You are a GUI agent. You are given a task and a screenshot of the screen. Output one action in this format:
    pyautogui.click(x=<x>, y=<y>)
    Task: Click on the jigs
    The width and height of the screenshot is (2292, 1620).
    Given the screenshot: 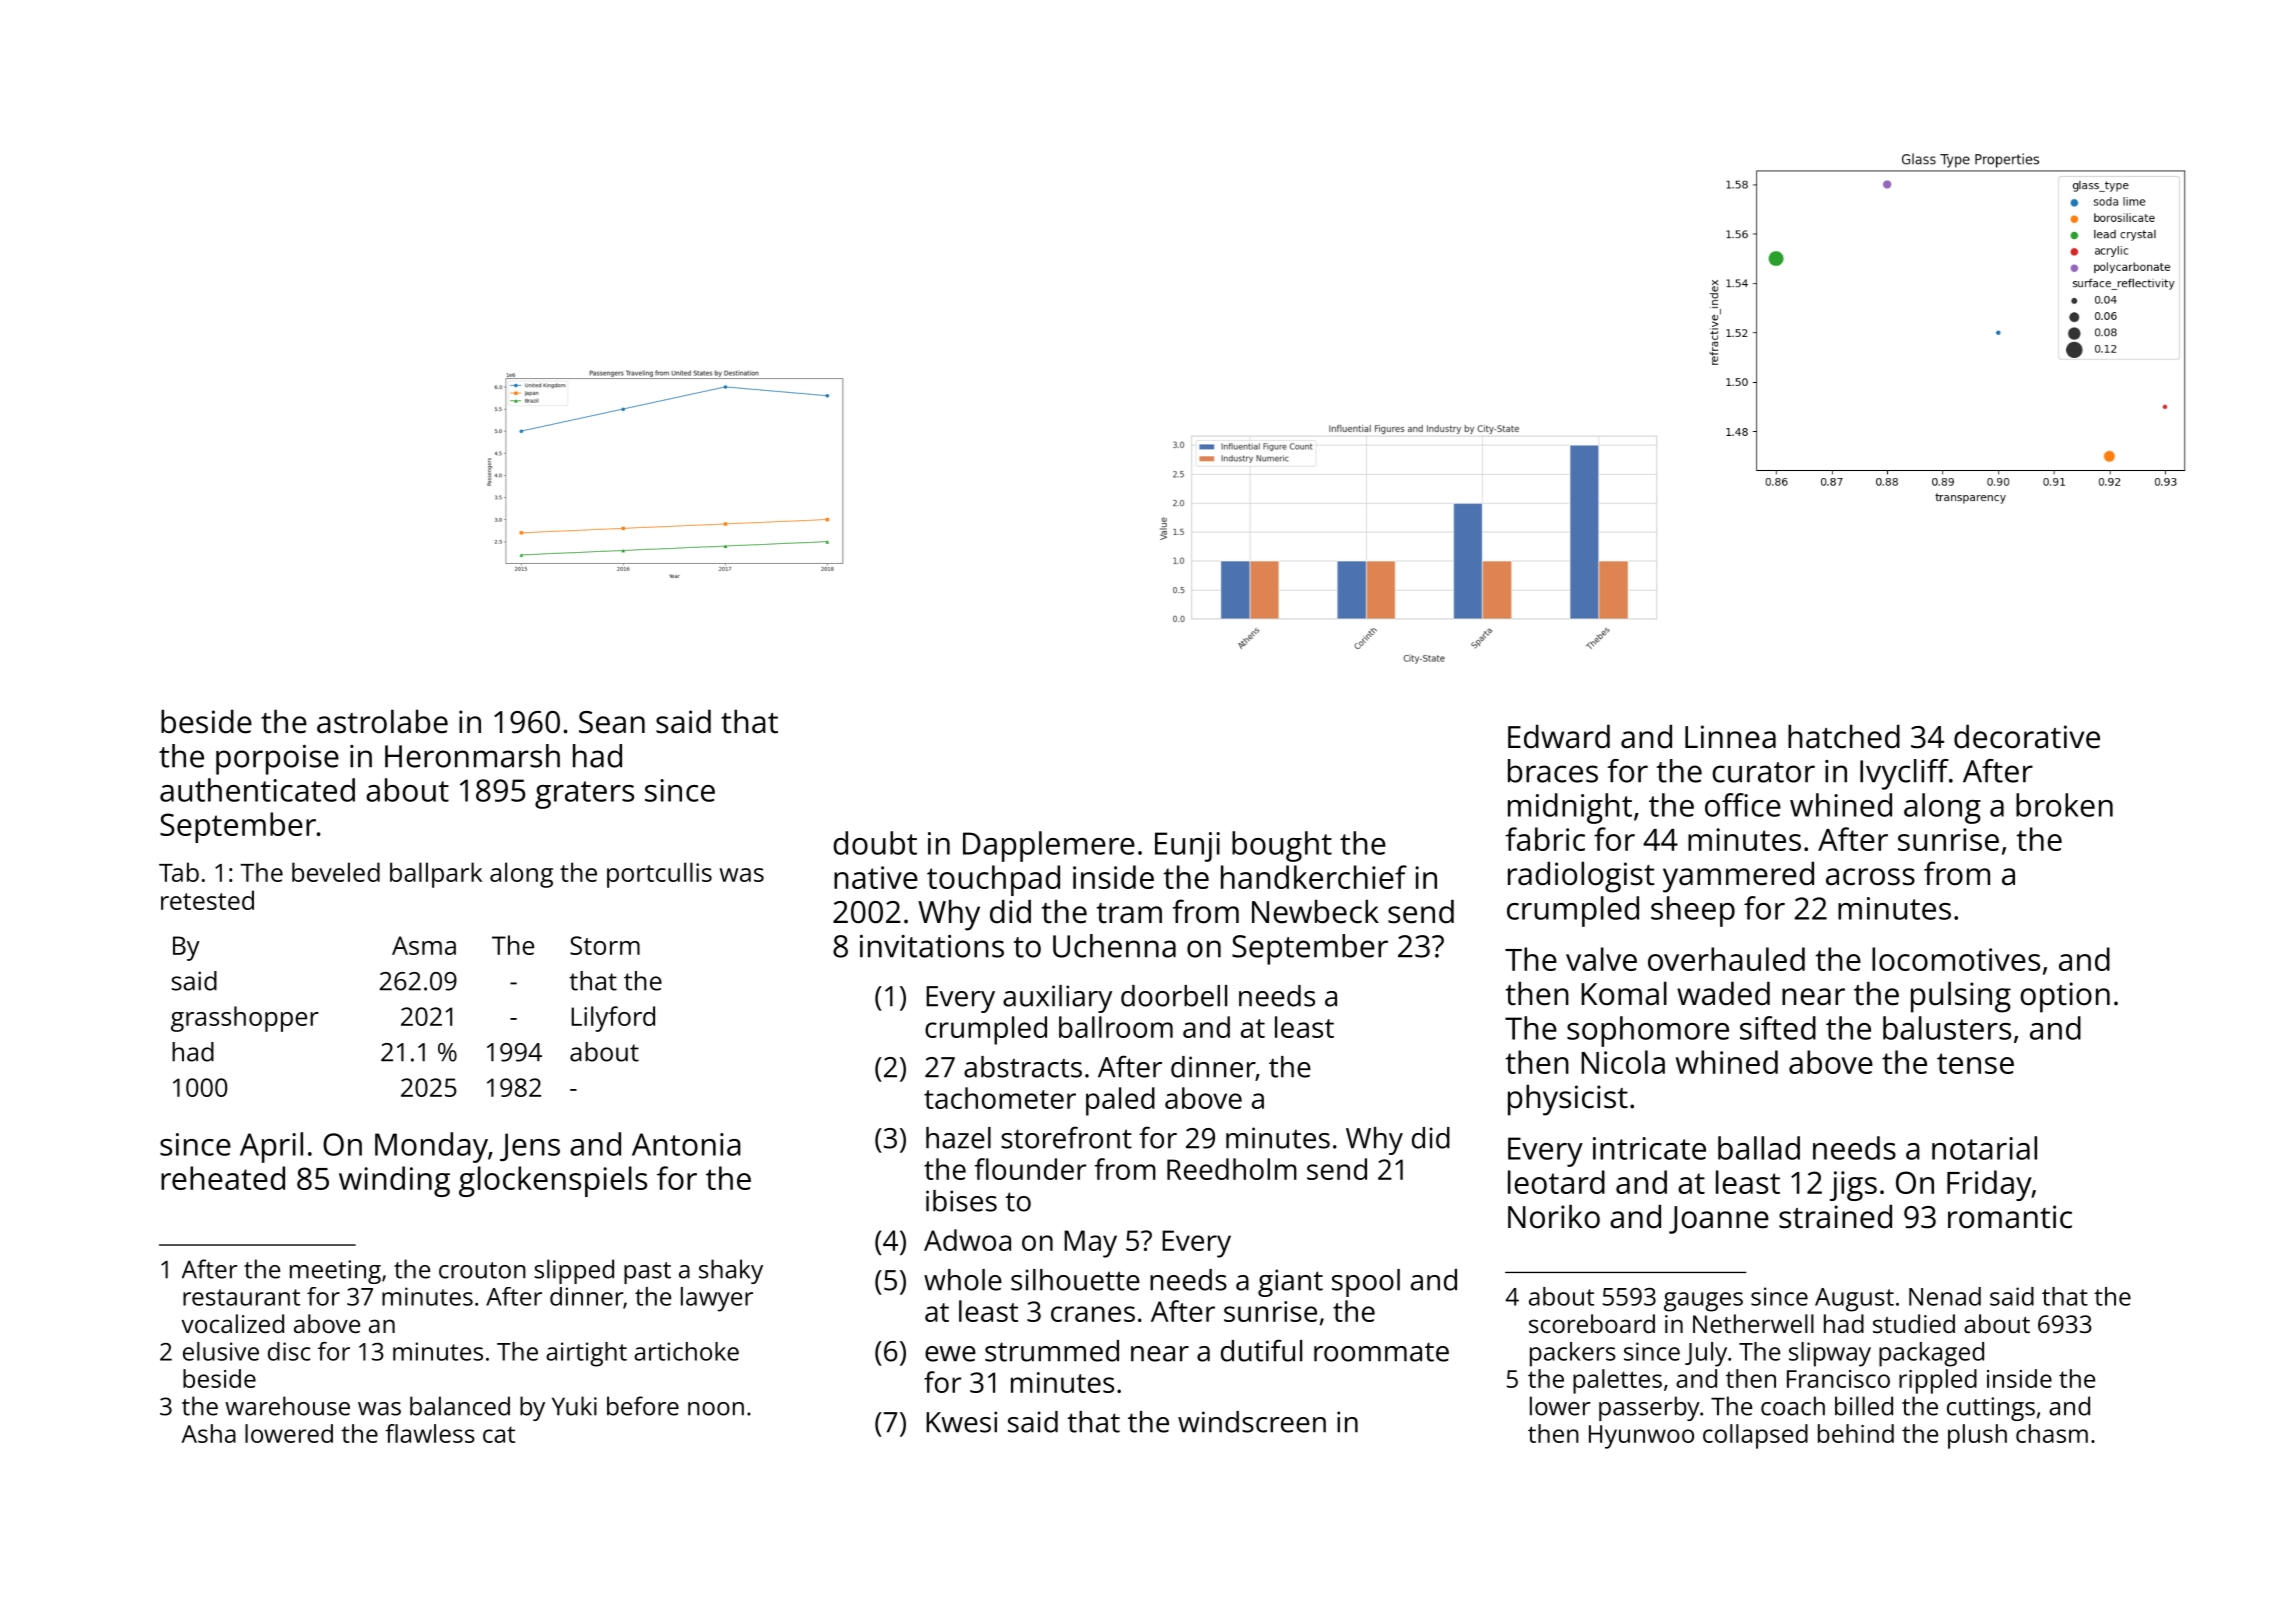 What is the action you would take?
    pyautogui.click(x=1853, y=1186)
